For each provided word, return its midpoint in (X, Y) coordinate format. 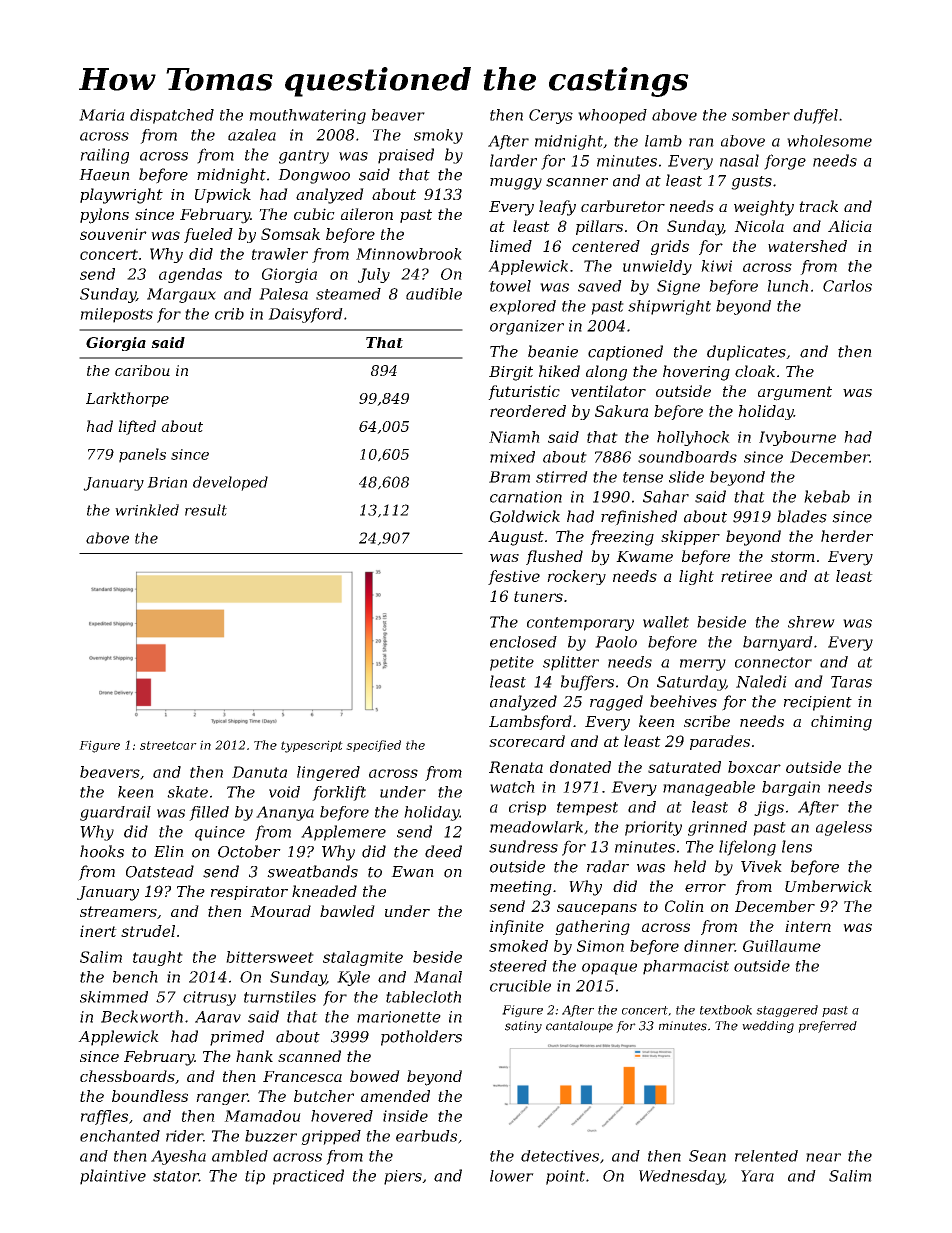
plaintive (113, 1177)
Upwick (223, 195)
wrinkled (147, 510)
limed (511, 246)
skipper (690, 537)
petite (512, 663)
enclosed (523, 642)
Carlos (847, 286)
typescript (312, 746)
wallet (666, 622)
